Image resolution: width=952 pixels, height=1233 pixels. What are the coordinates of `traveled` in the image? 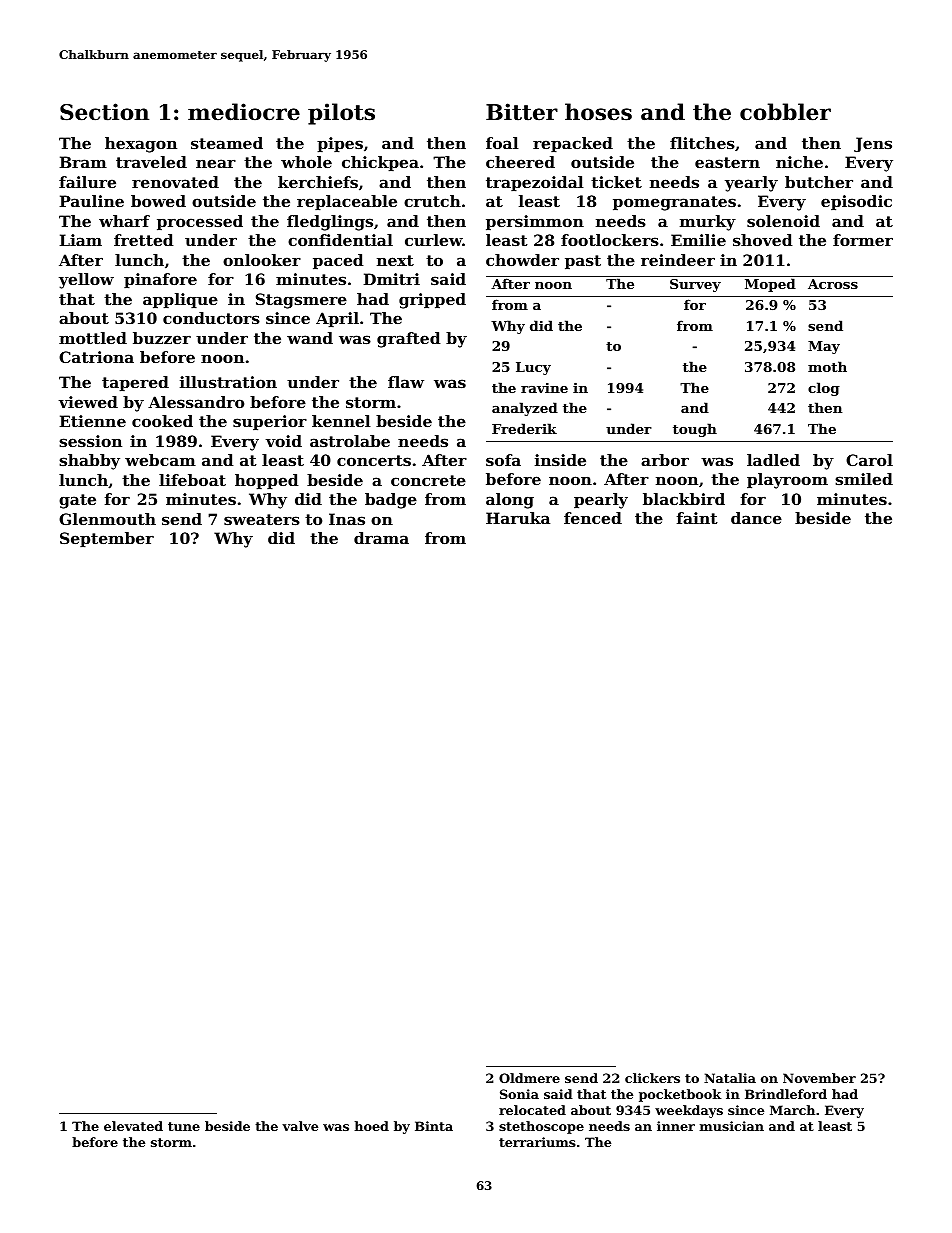 It's located at (151, 162).
